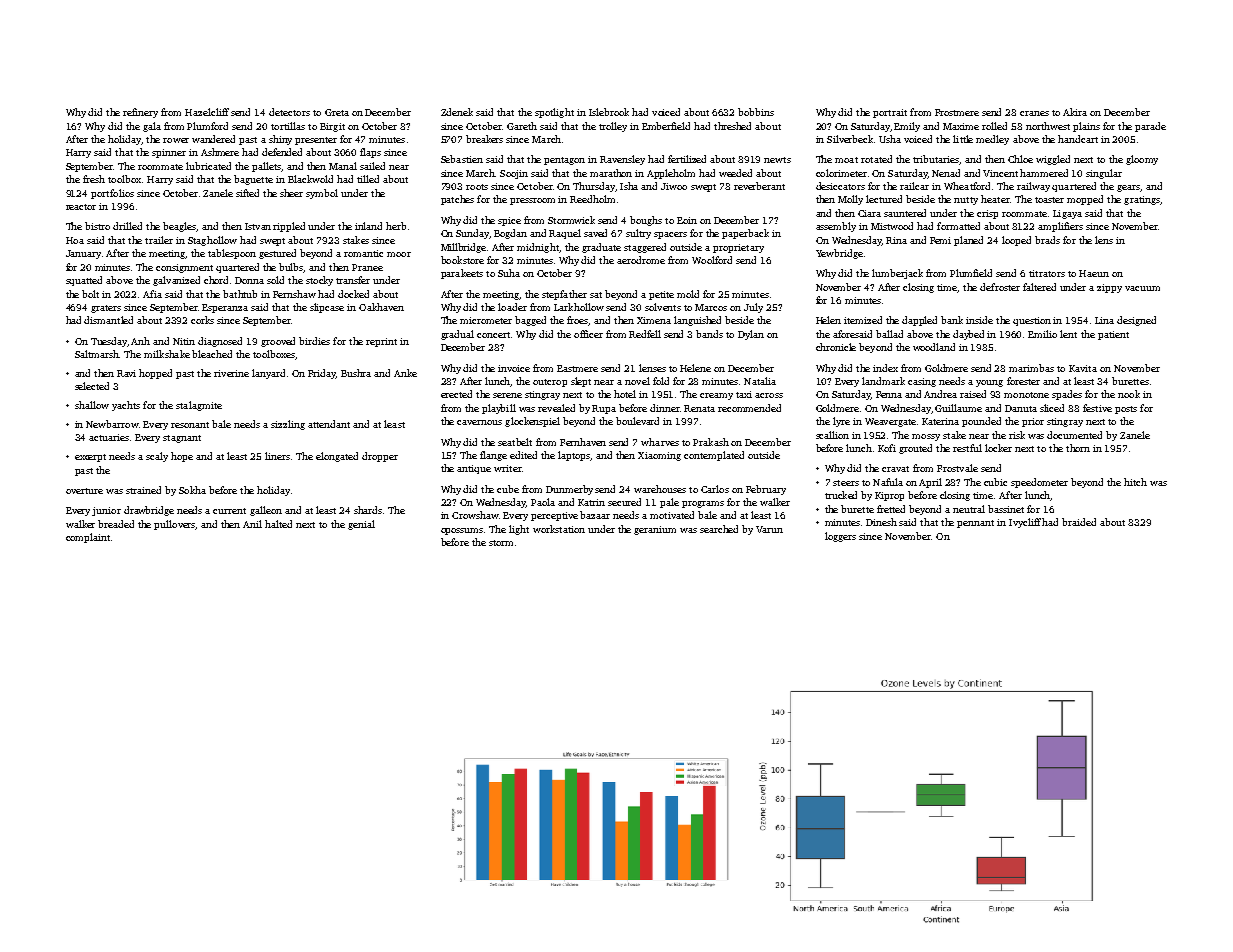 Image resolution: width=1233 pixels, height=952 pixels. I want to click on nook, so click(1129, 394).
